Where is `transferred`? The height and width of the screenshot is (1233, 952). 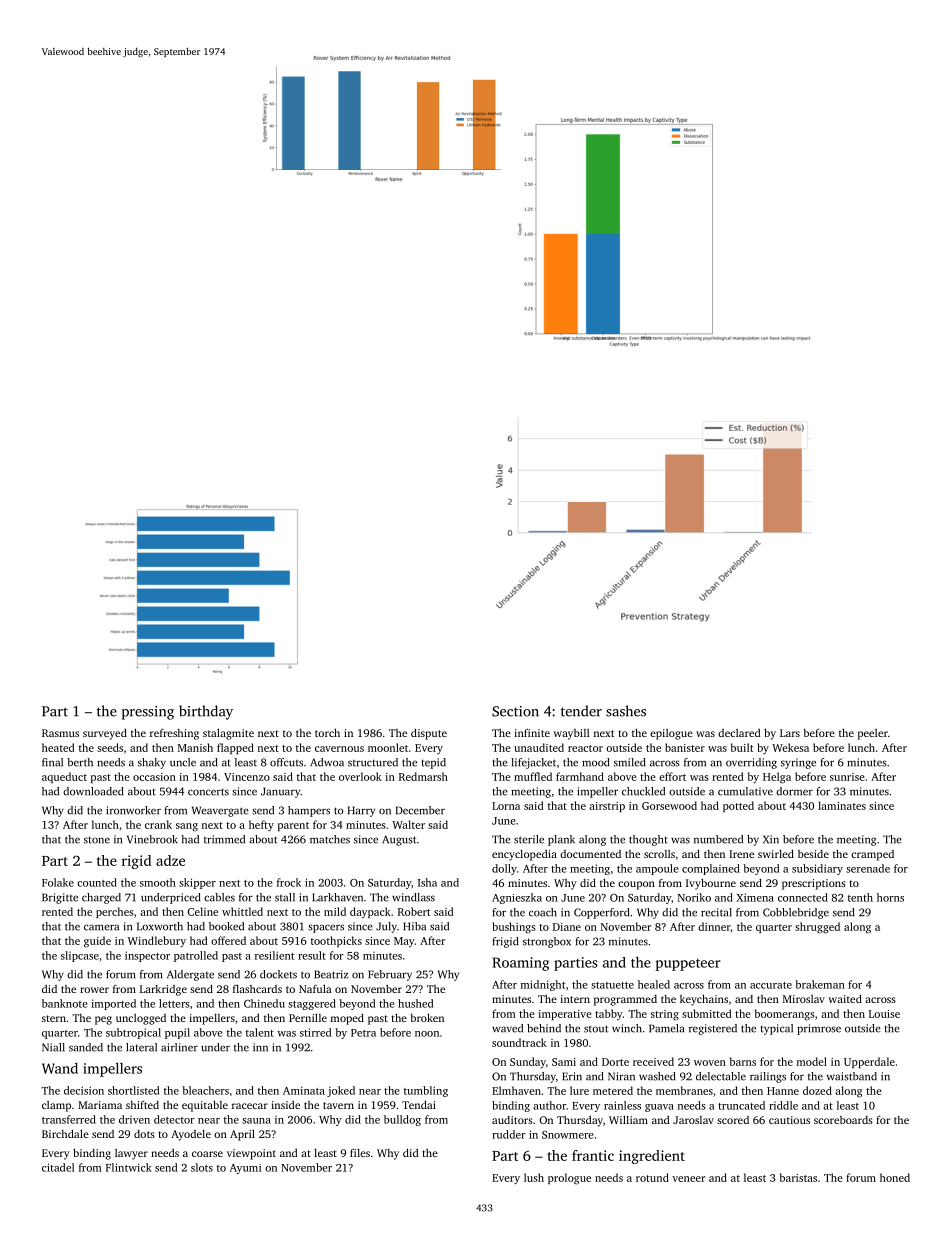 transferred is located at coordinates (69, 1119).
